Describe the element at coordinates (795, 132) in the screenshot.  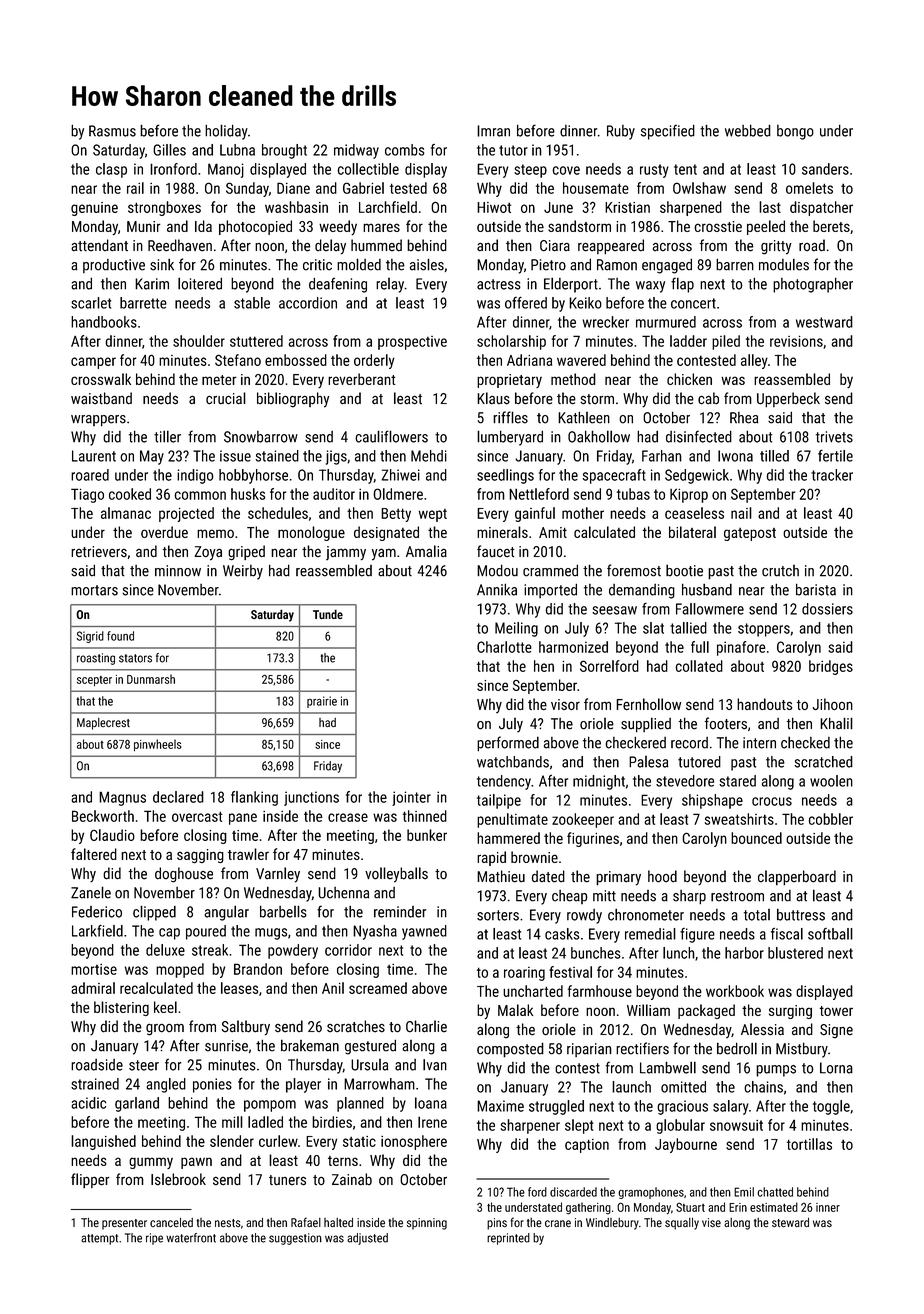
I see `bongo` at that location.
